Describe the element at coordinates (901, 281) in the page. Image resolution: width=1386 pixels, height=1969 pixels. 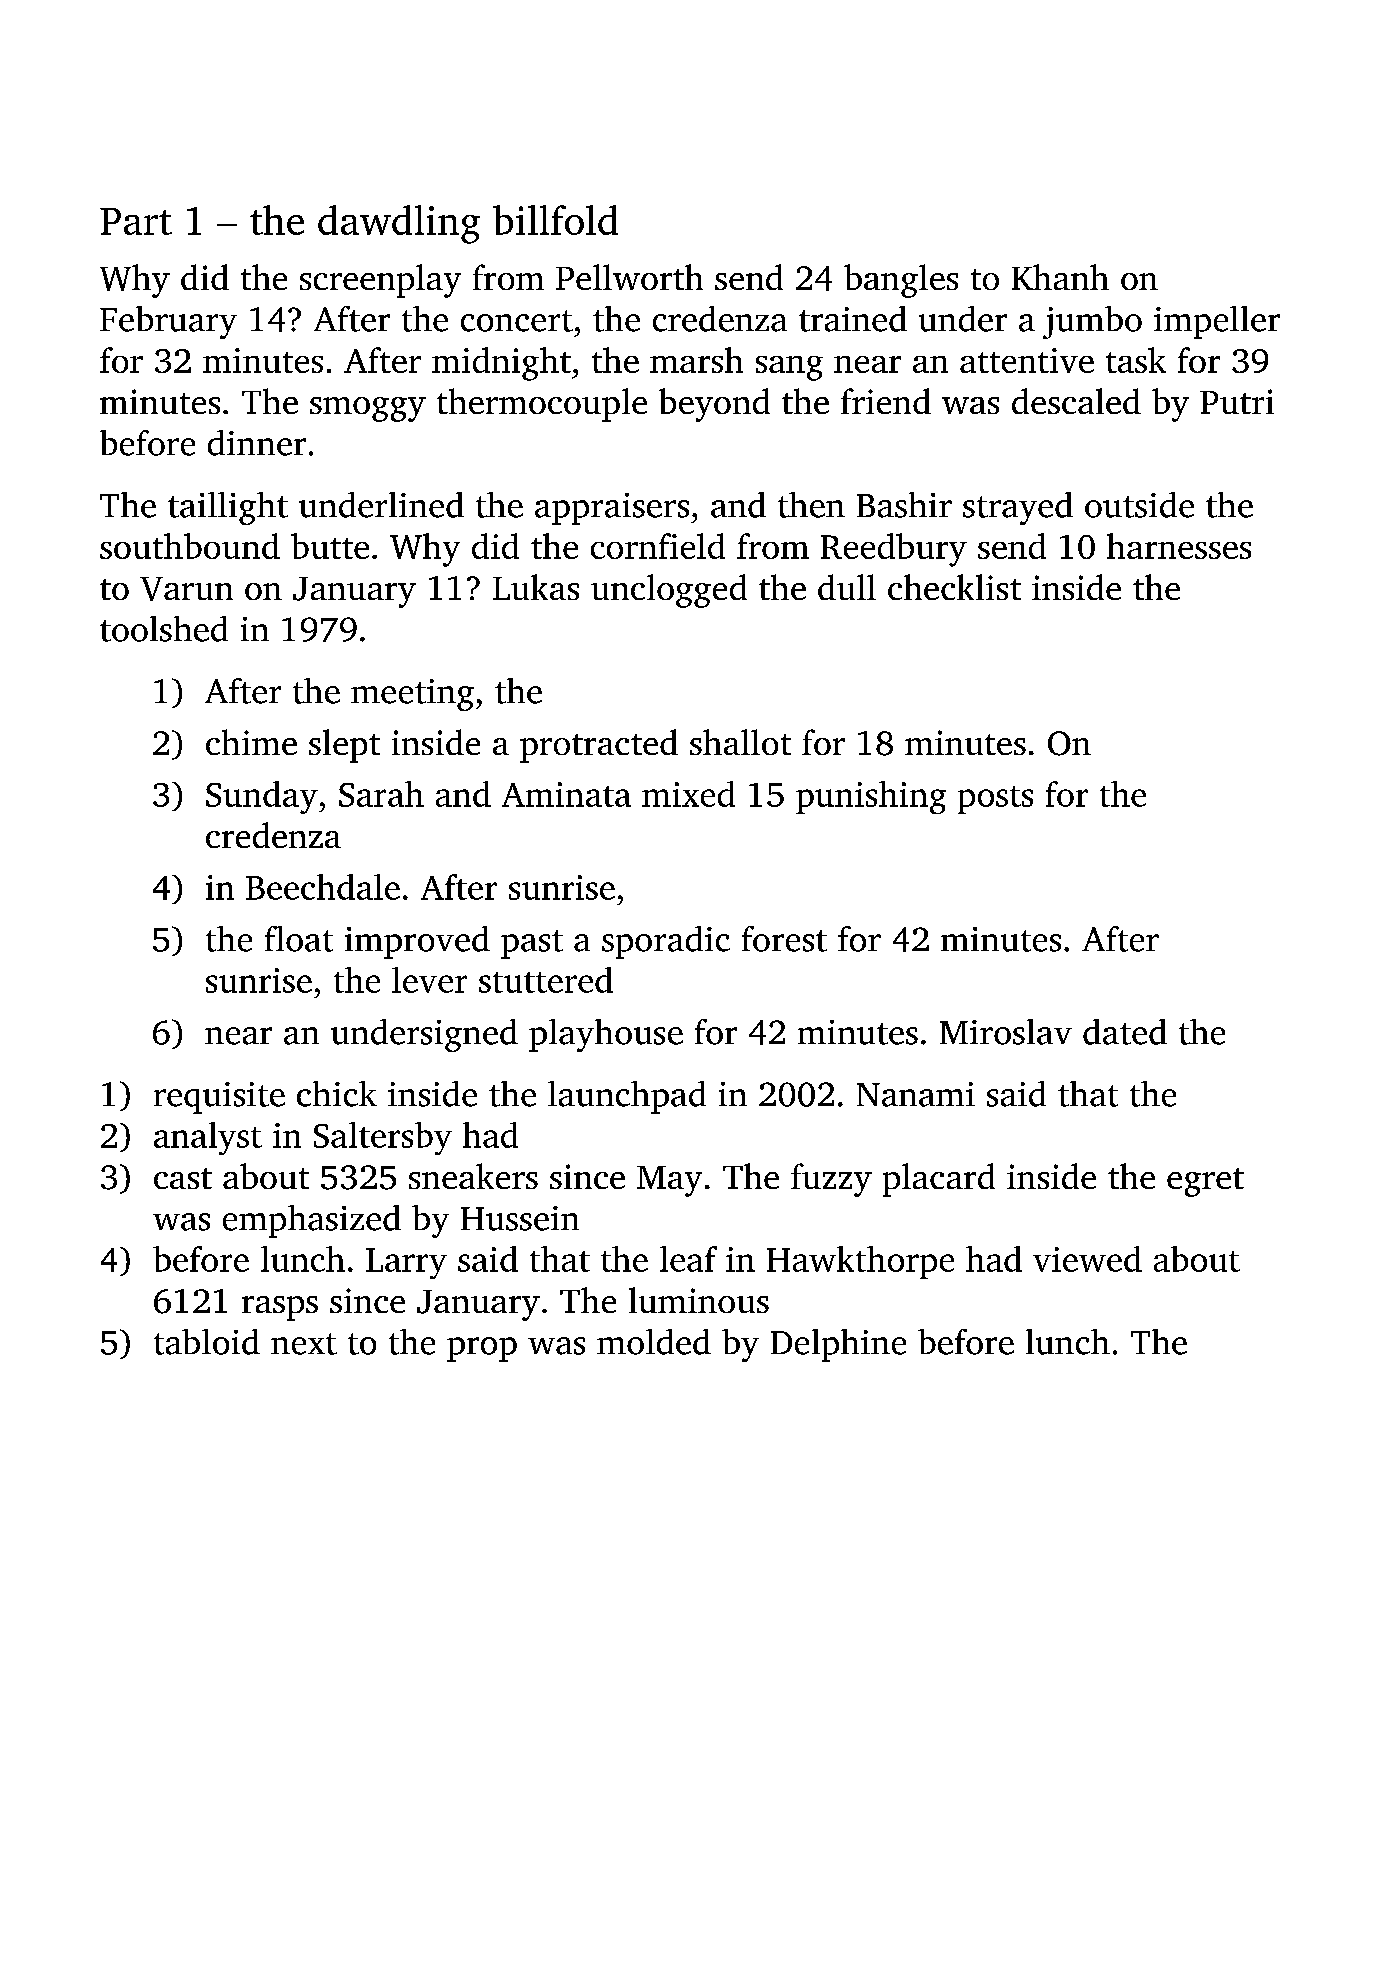
I see `bangles` at that location.
